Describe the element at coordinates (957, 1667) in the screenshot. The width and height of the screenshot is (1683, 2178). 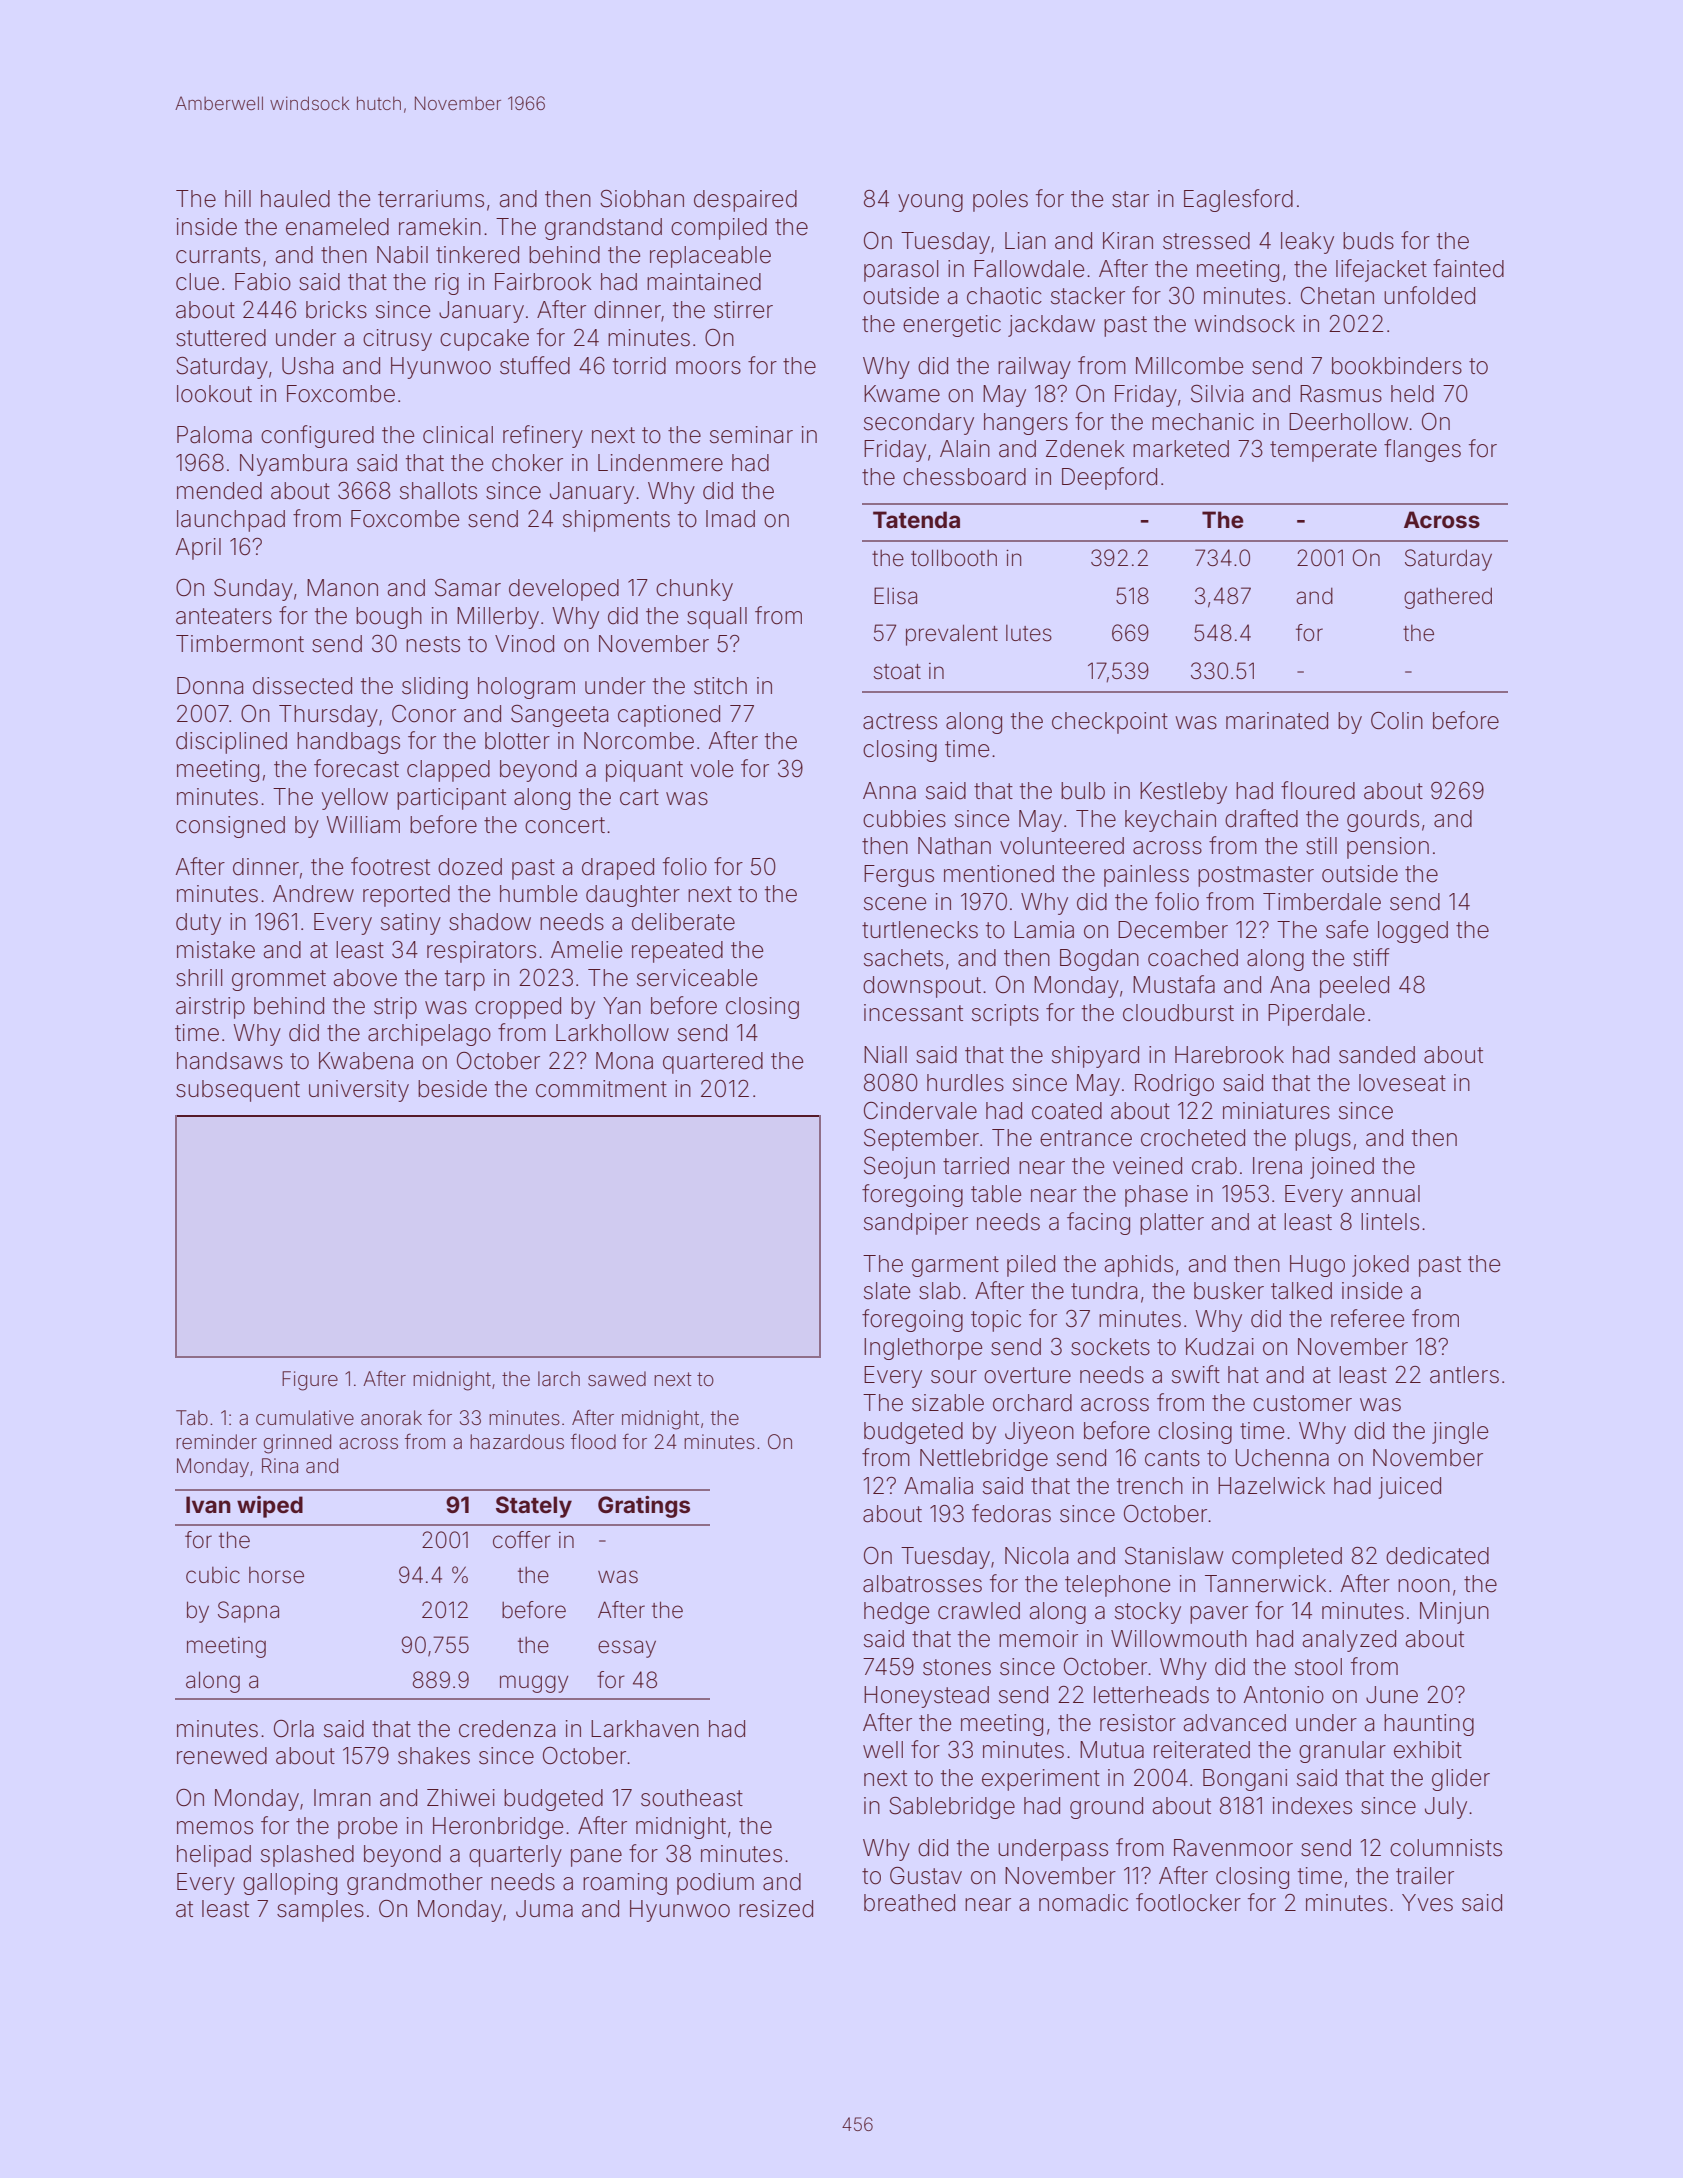
I see `stones` at that location.
